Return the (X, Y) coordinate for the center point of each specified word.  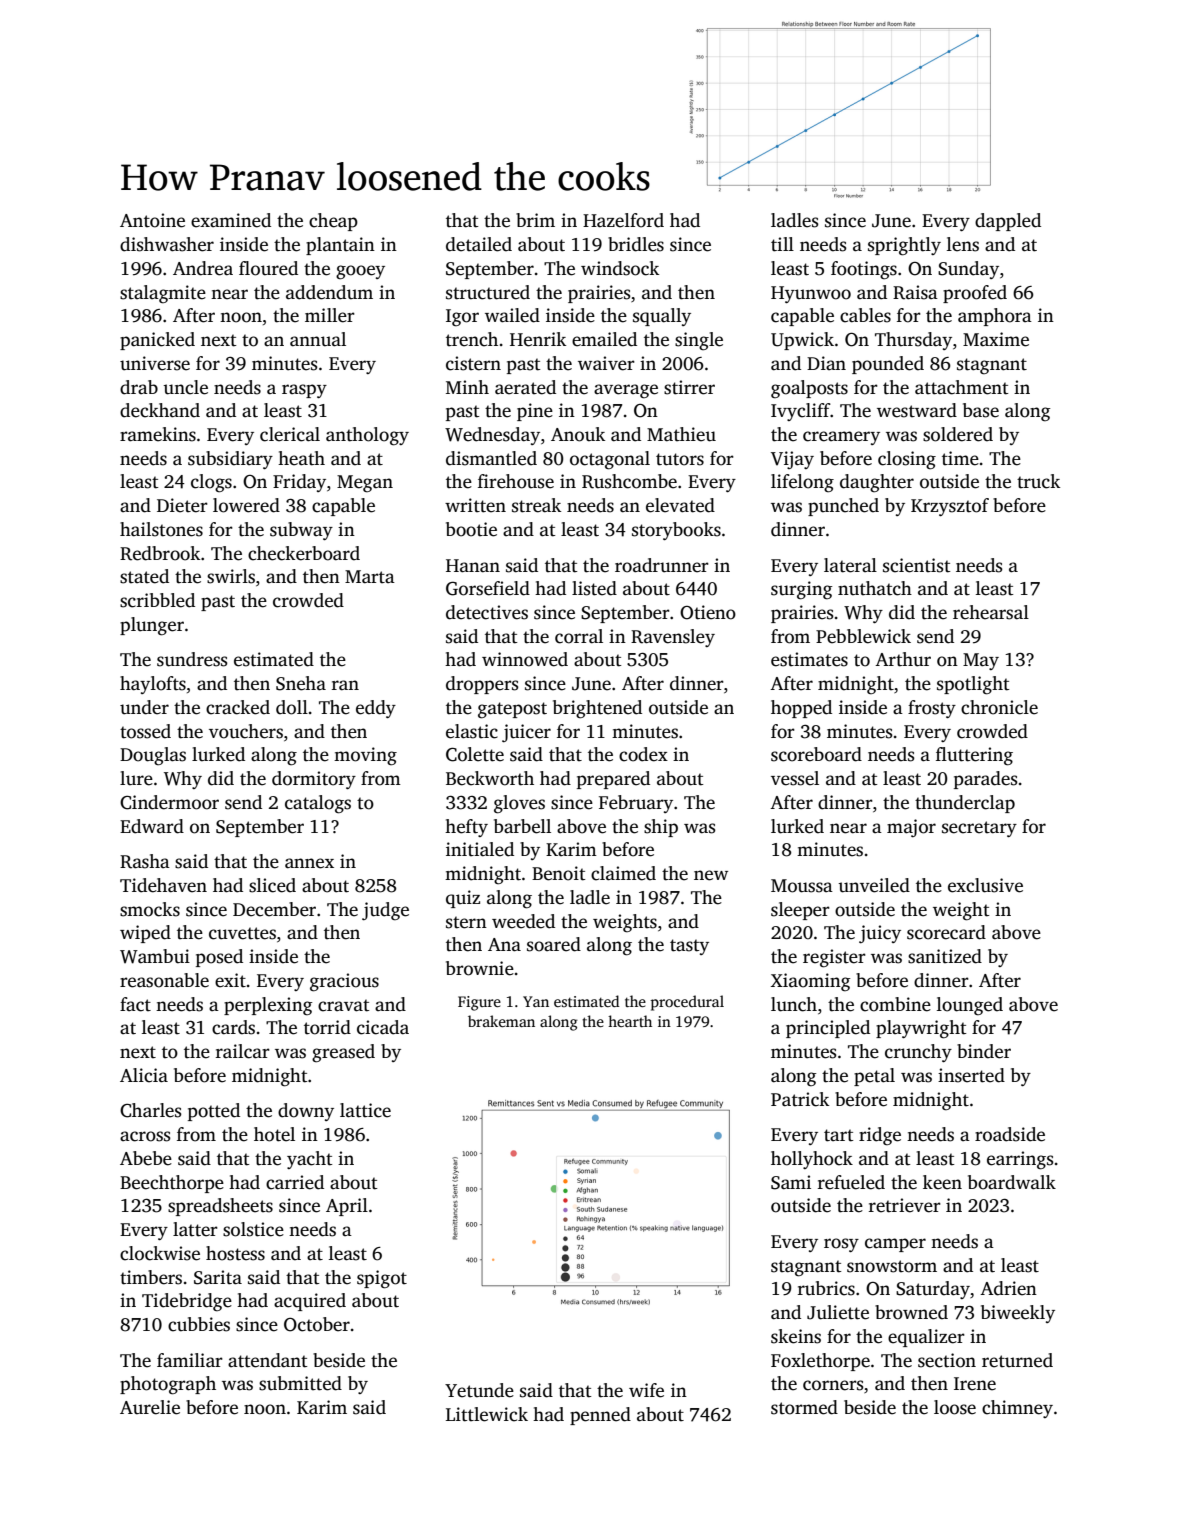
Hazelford (623, 220)
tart (839, 1135)
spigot (382, 1279)
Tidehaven (163, 885)
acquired (310, 1302)
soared (554, 944)
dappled (1008, 222)
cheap (333, 222)
